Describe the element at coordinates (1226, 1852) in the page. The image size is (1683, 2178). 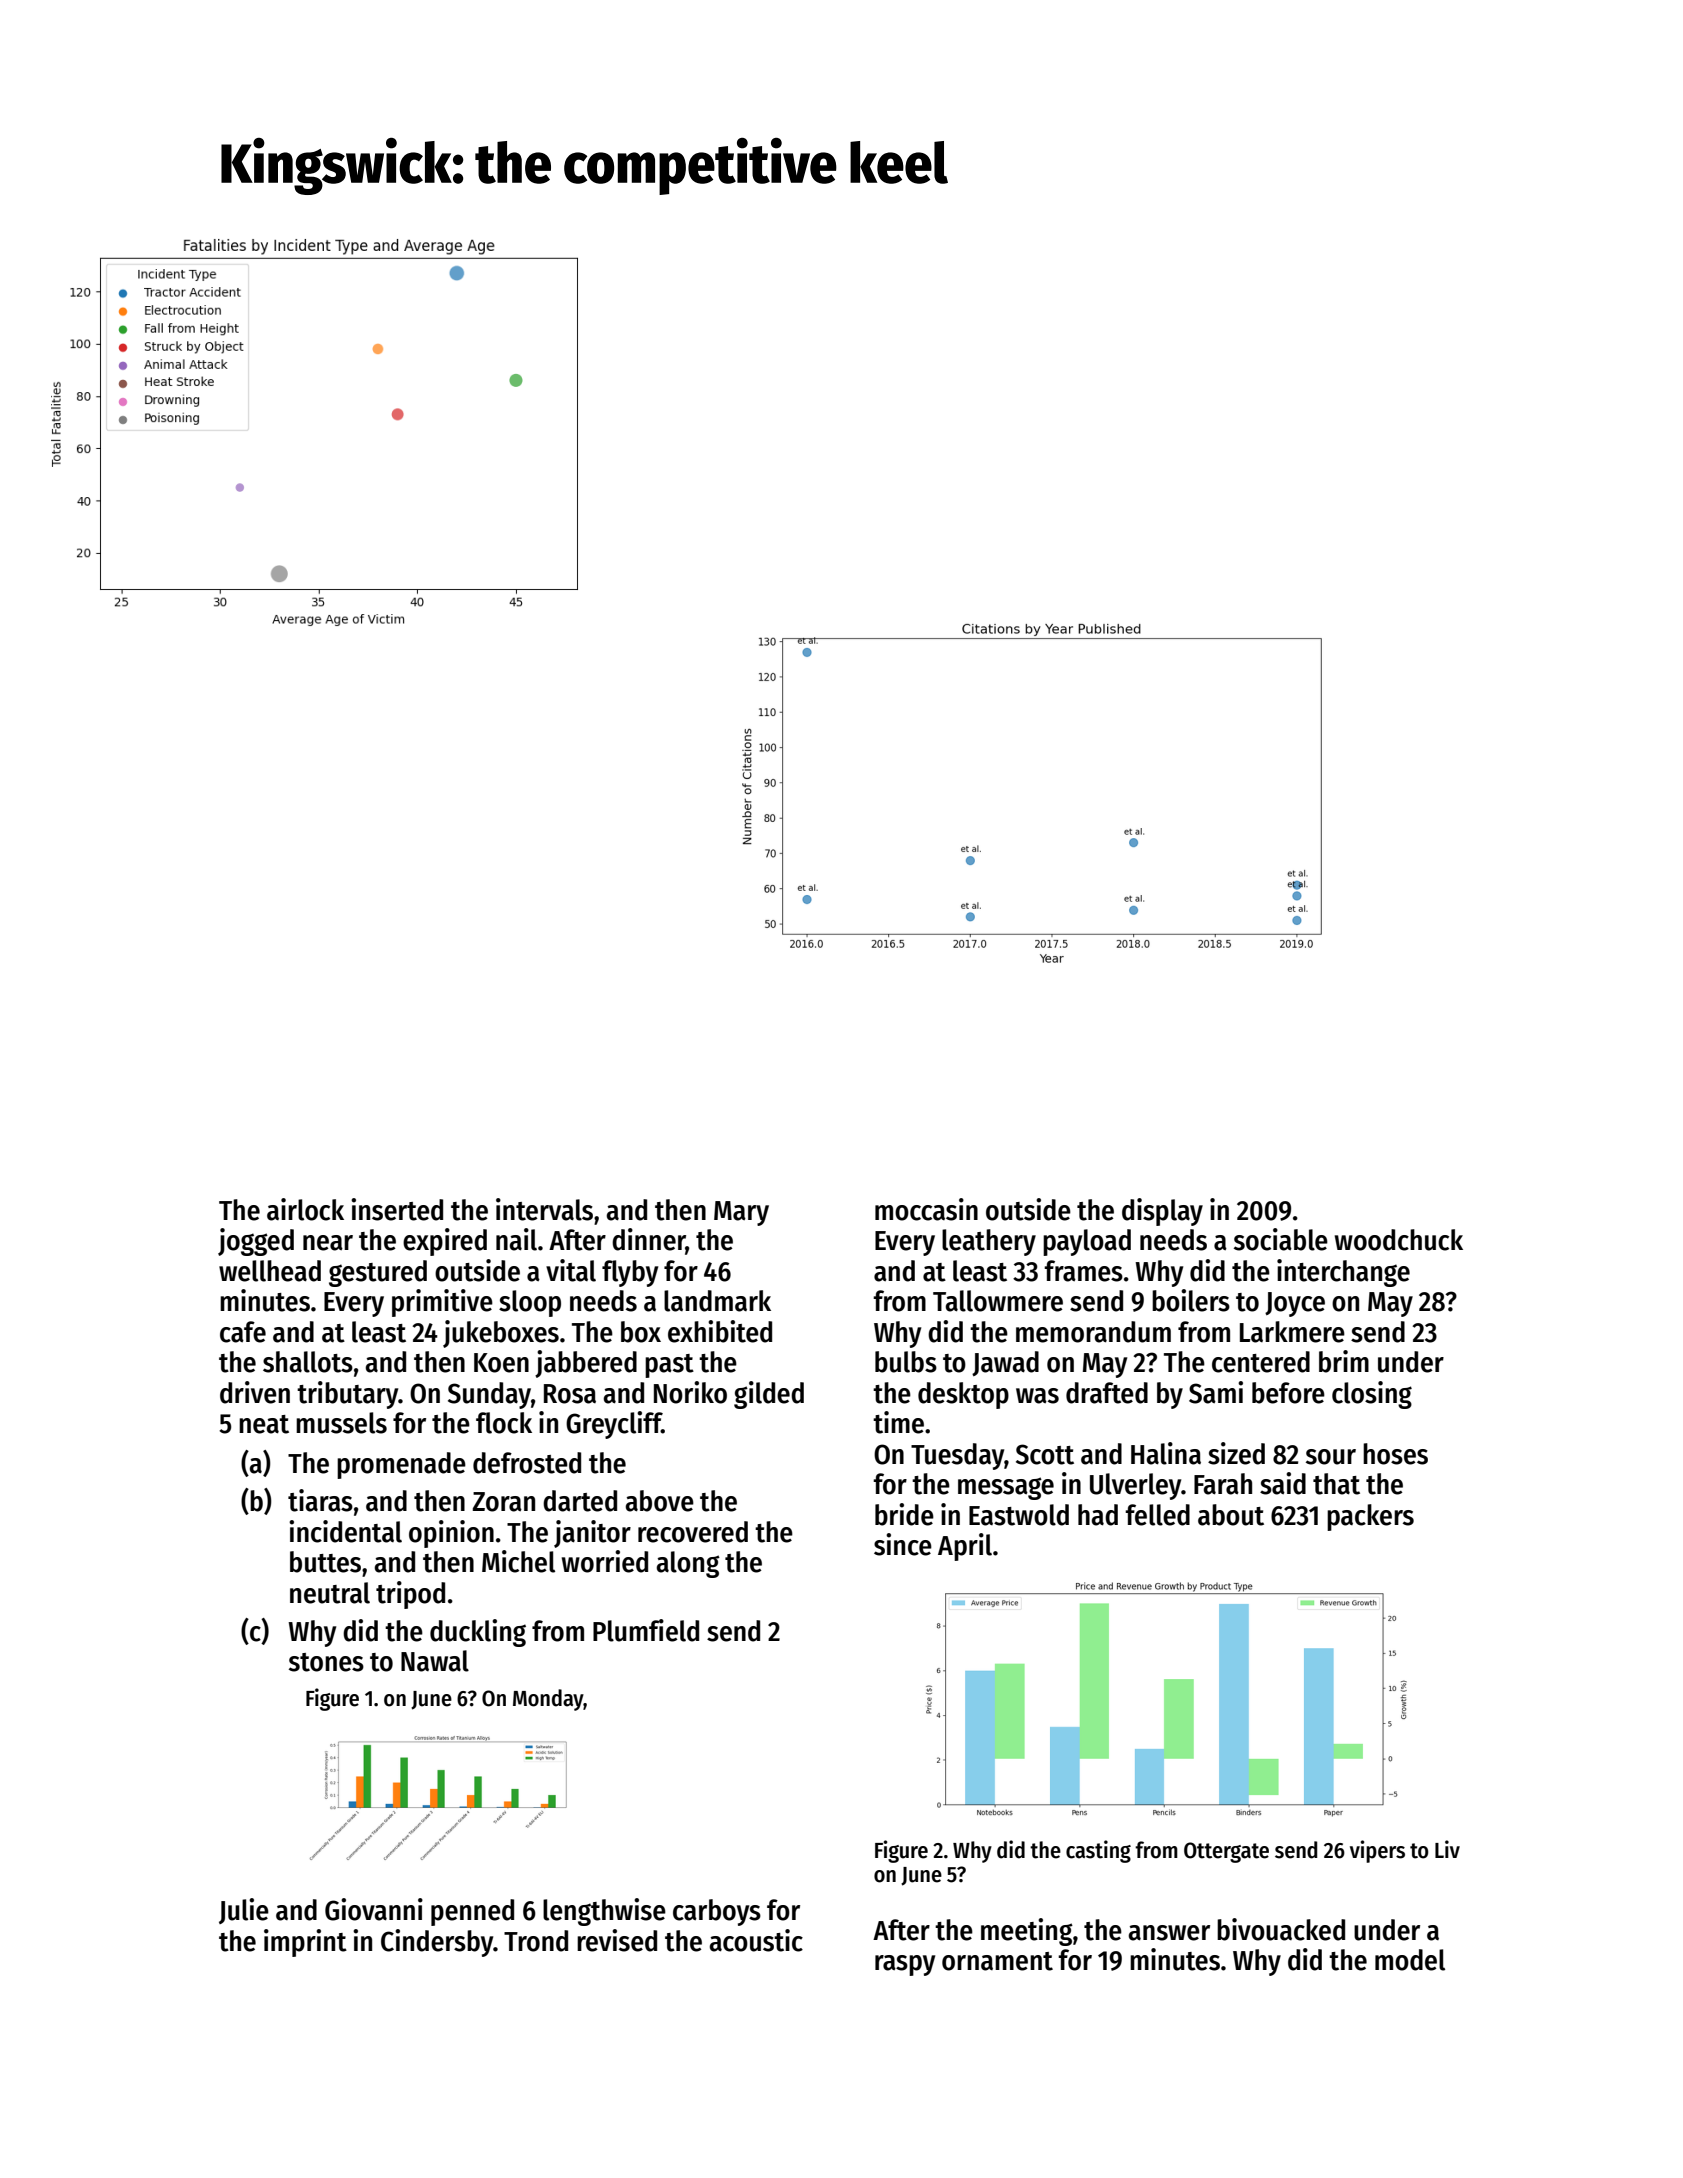
I see `Ottergate` at that location.
